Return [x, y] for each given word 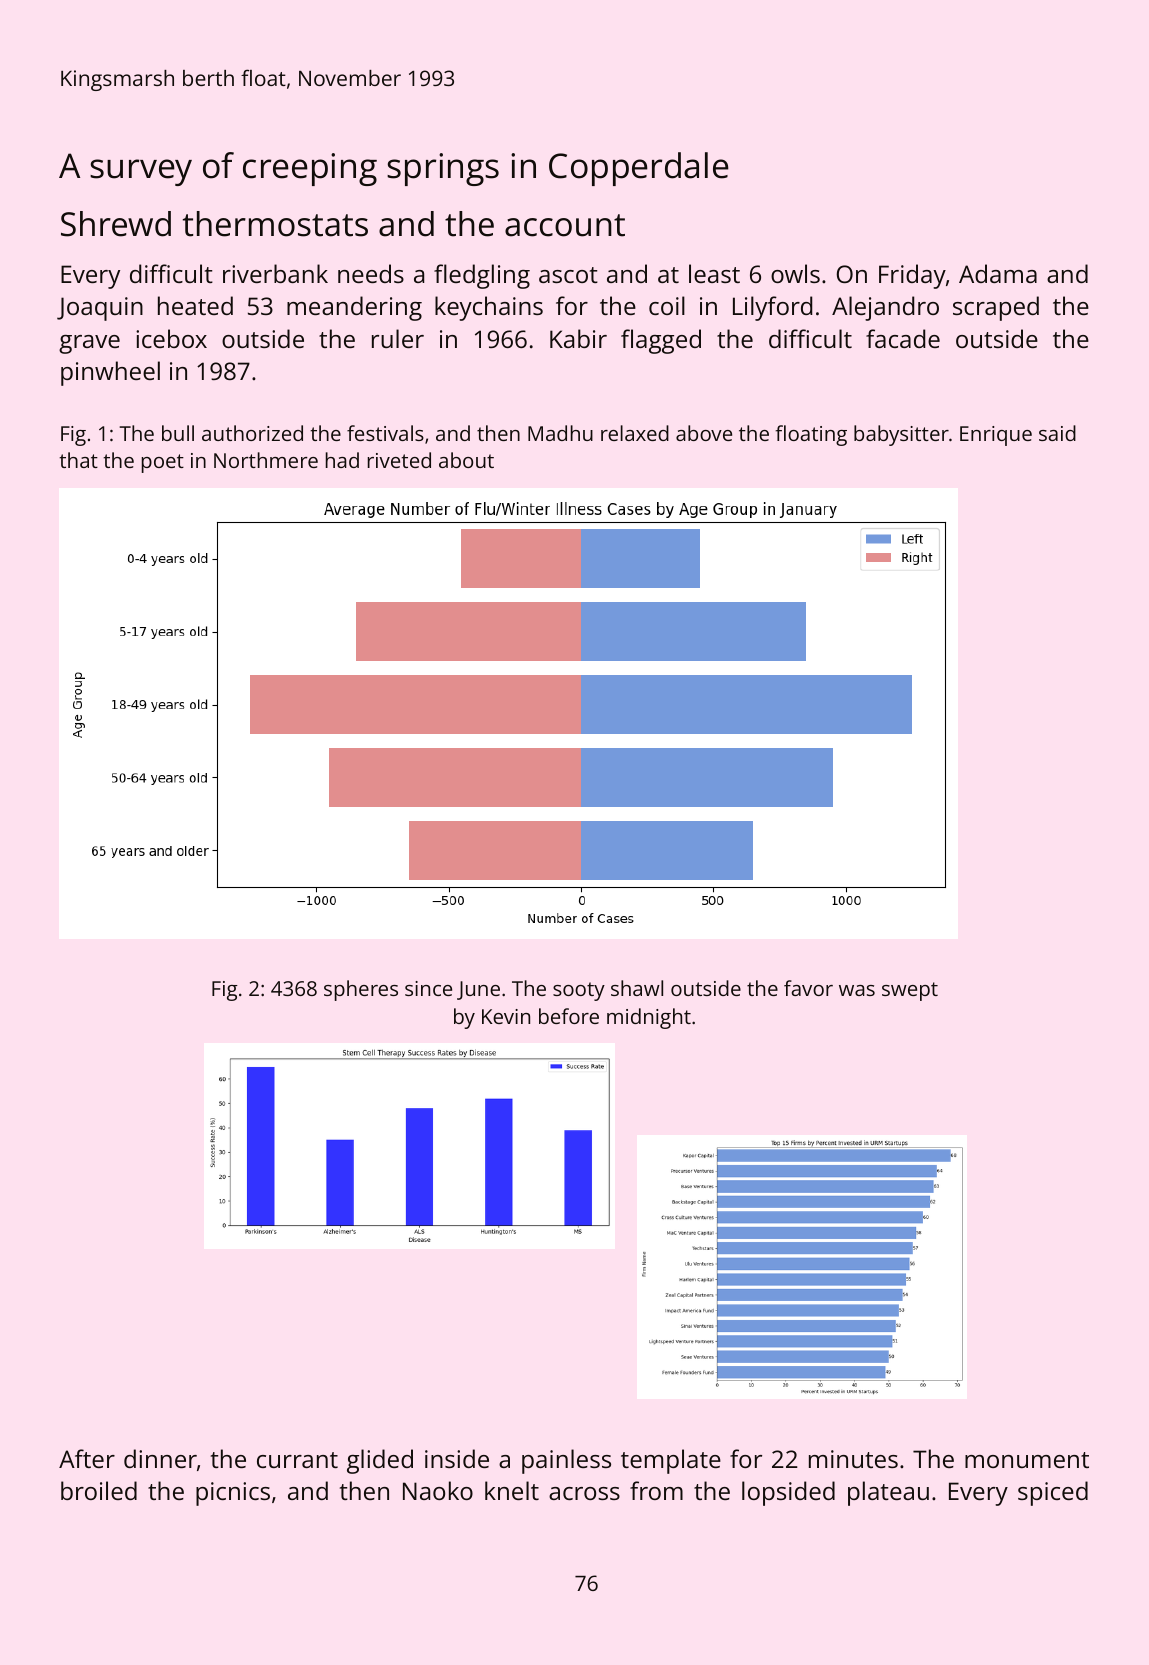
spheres [361, 990]
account [565, 225]
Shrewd [116, 224]
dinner [160, 1458]
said [1057, 433]
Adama [998, 273]
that [78, 460]
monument [1027, 1460]
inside [457, 1458]
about [466, 460]
